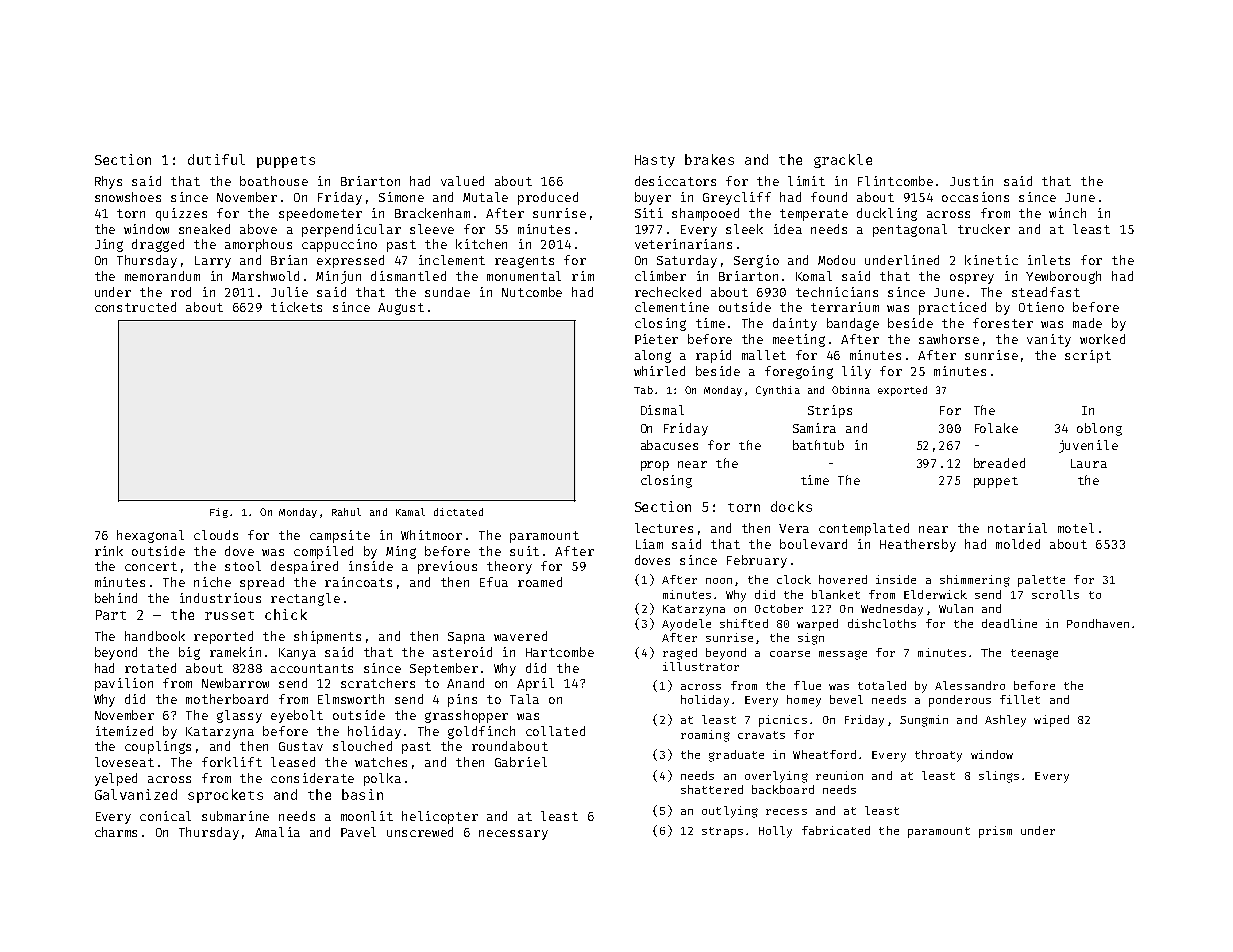 The image size is (1233, 952). I want to click on dictated, so click(458, 512).
